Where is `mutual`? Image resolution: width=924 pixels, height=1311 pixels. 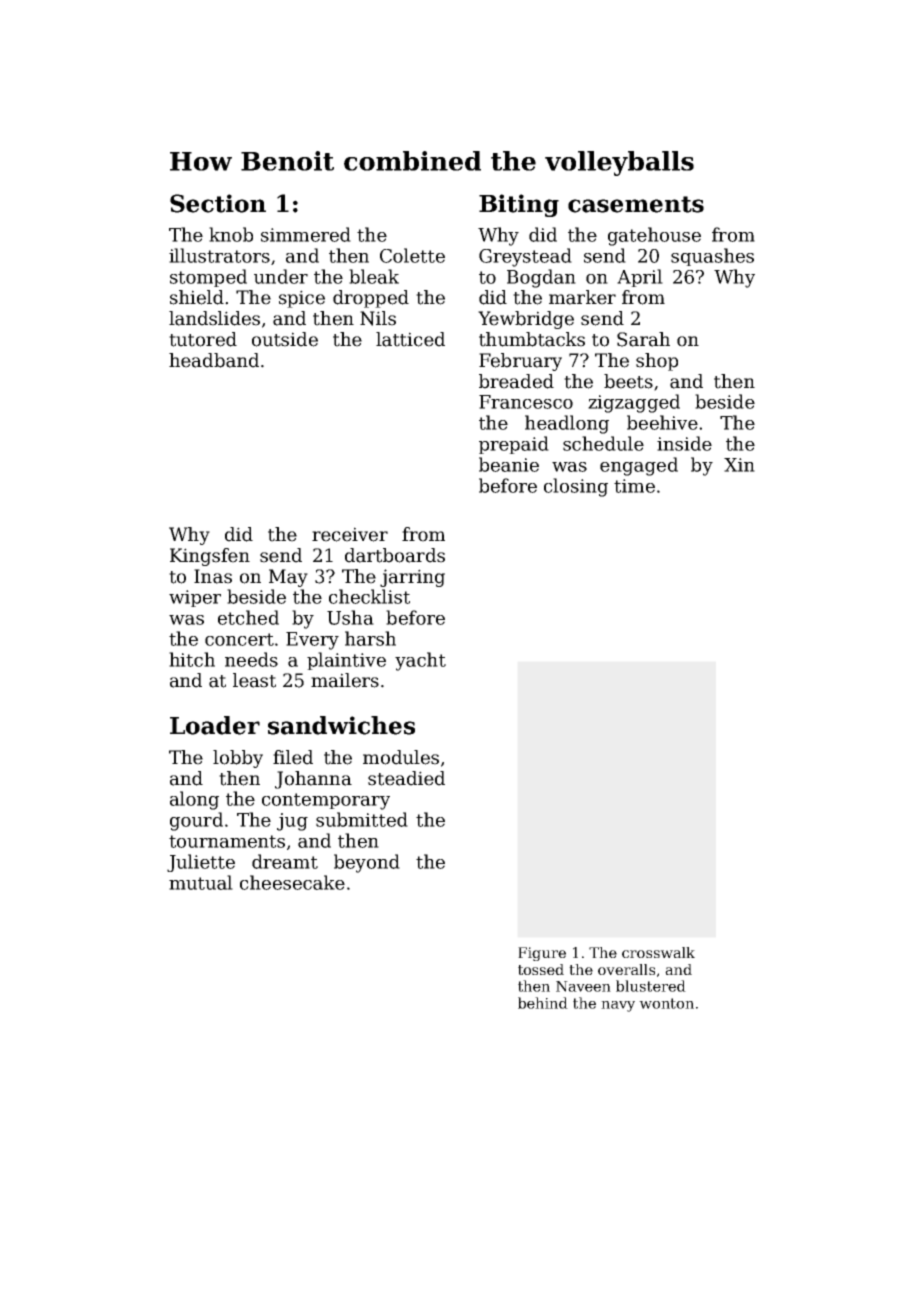 mutual is located at coordinates (201, 882).
